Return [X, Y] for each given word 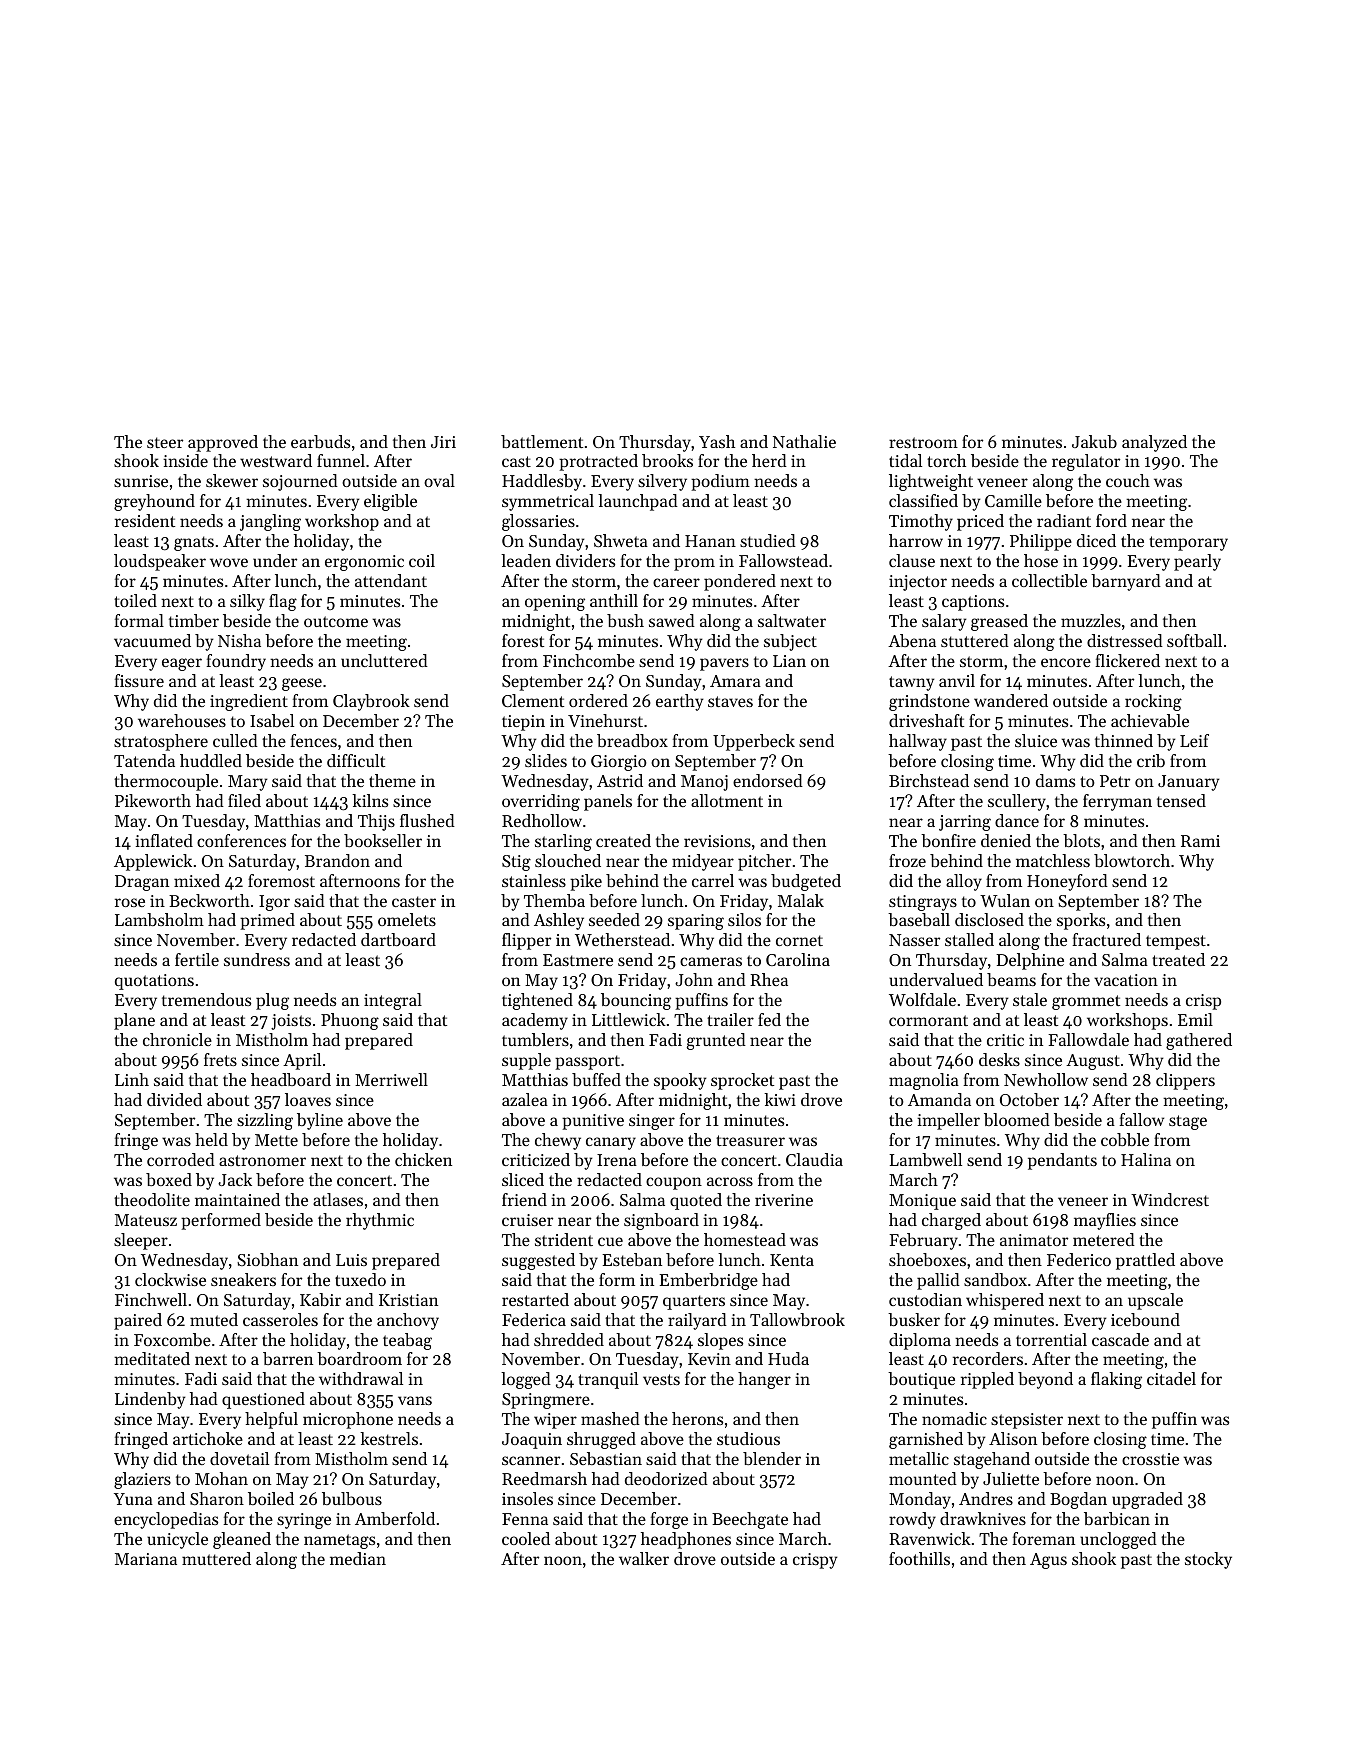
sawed [672, 620]
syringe [304, 1521]
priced [980, 522]
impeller [948, 1121]
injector [918, 583]
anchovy [408, 1321]
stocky [1208, 1560]
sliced [523, 1179]
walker [644, 1558]
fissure [139, 680]
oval [439, 480]
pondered [740, 582]
